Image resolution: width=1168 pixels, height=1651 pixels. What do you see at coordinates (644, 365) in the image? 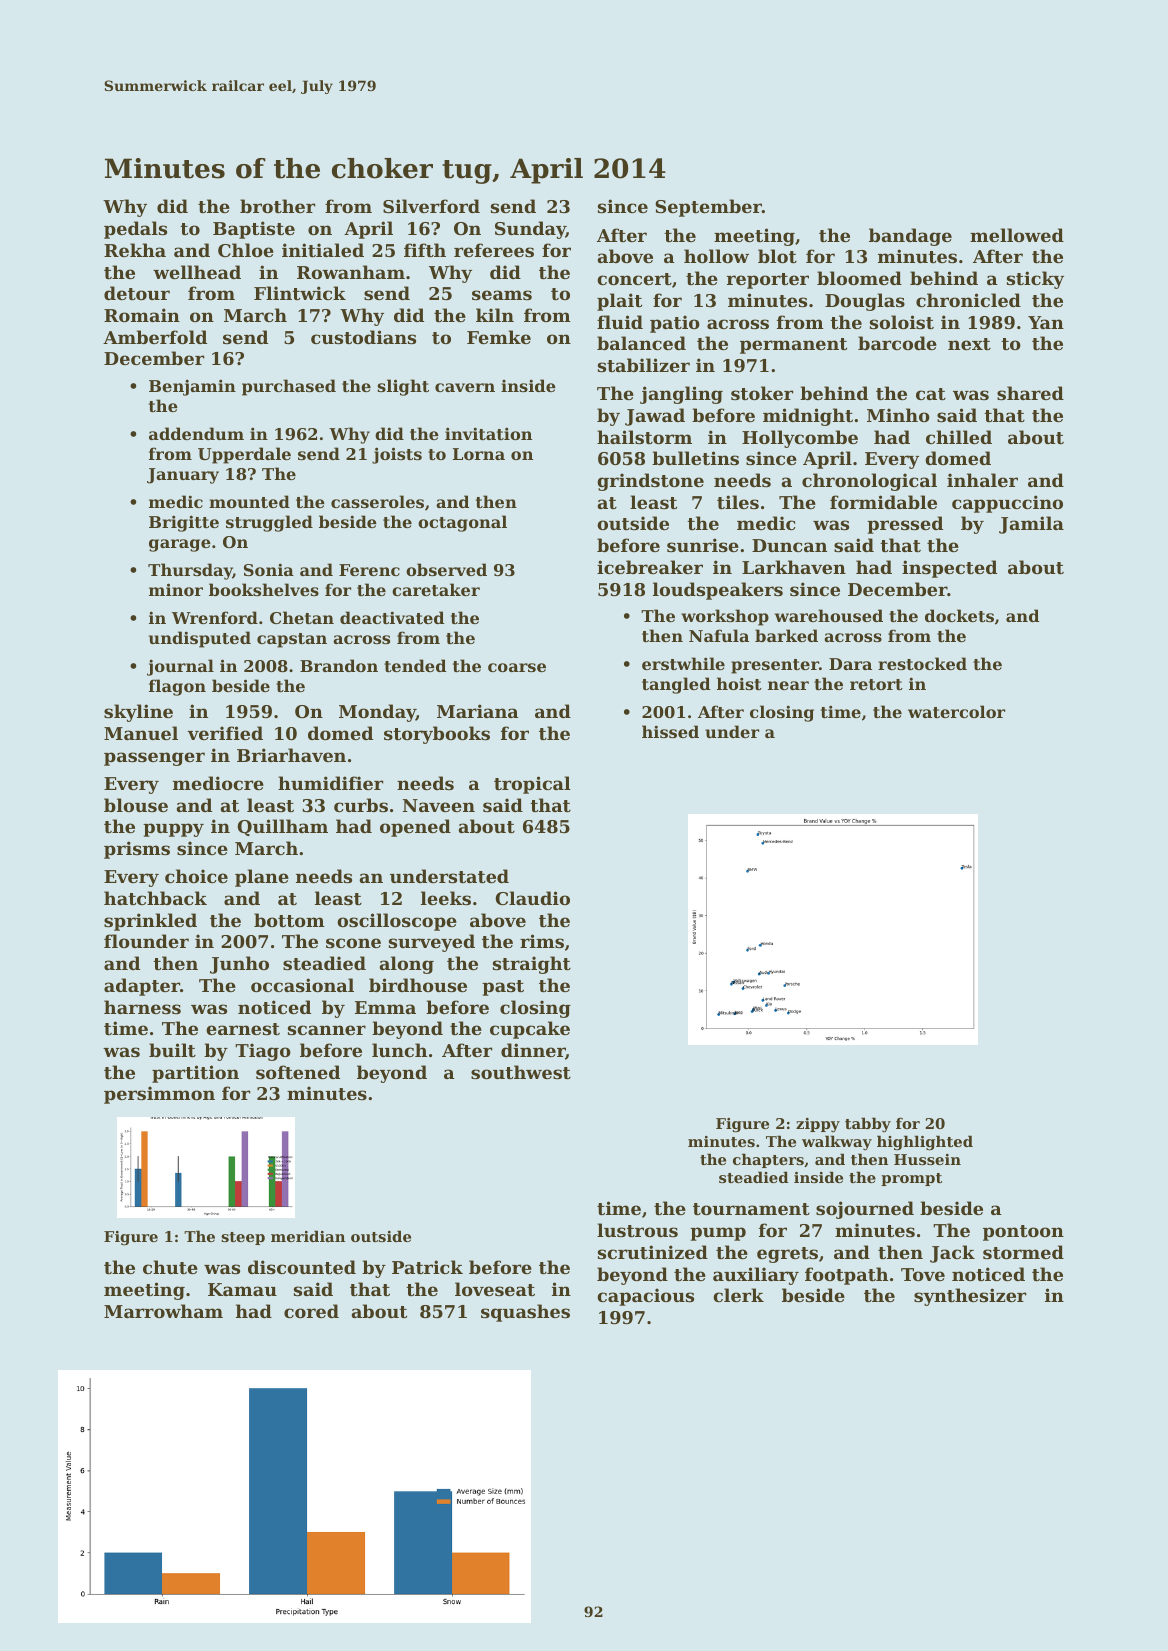
I see `stabilizer` at bounding box center [644, 365].
